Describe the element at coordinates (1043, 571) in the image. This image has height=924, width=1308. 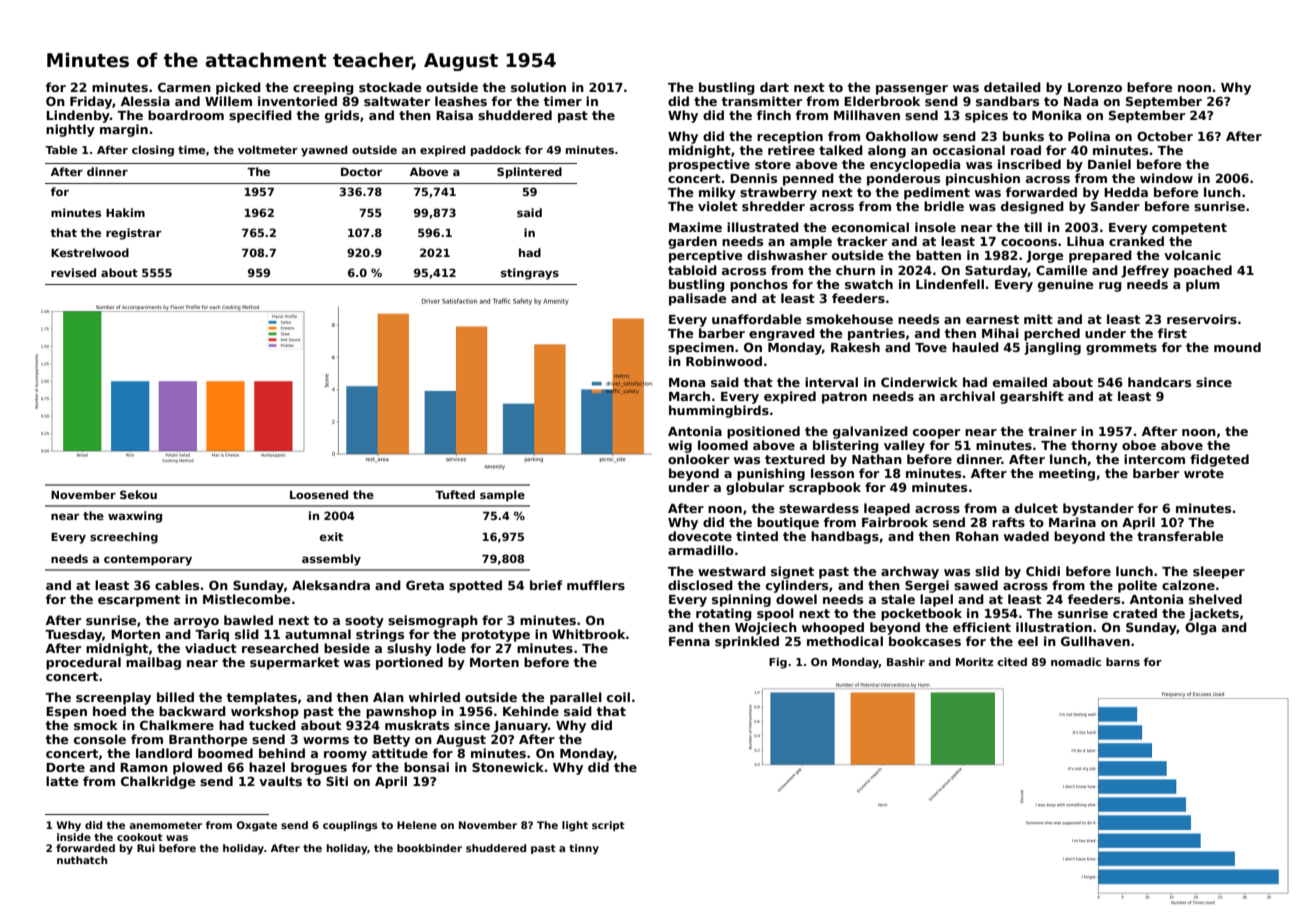
I see `Chidi` at that location.
